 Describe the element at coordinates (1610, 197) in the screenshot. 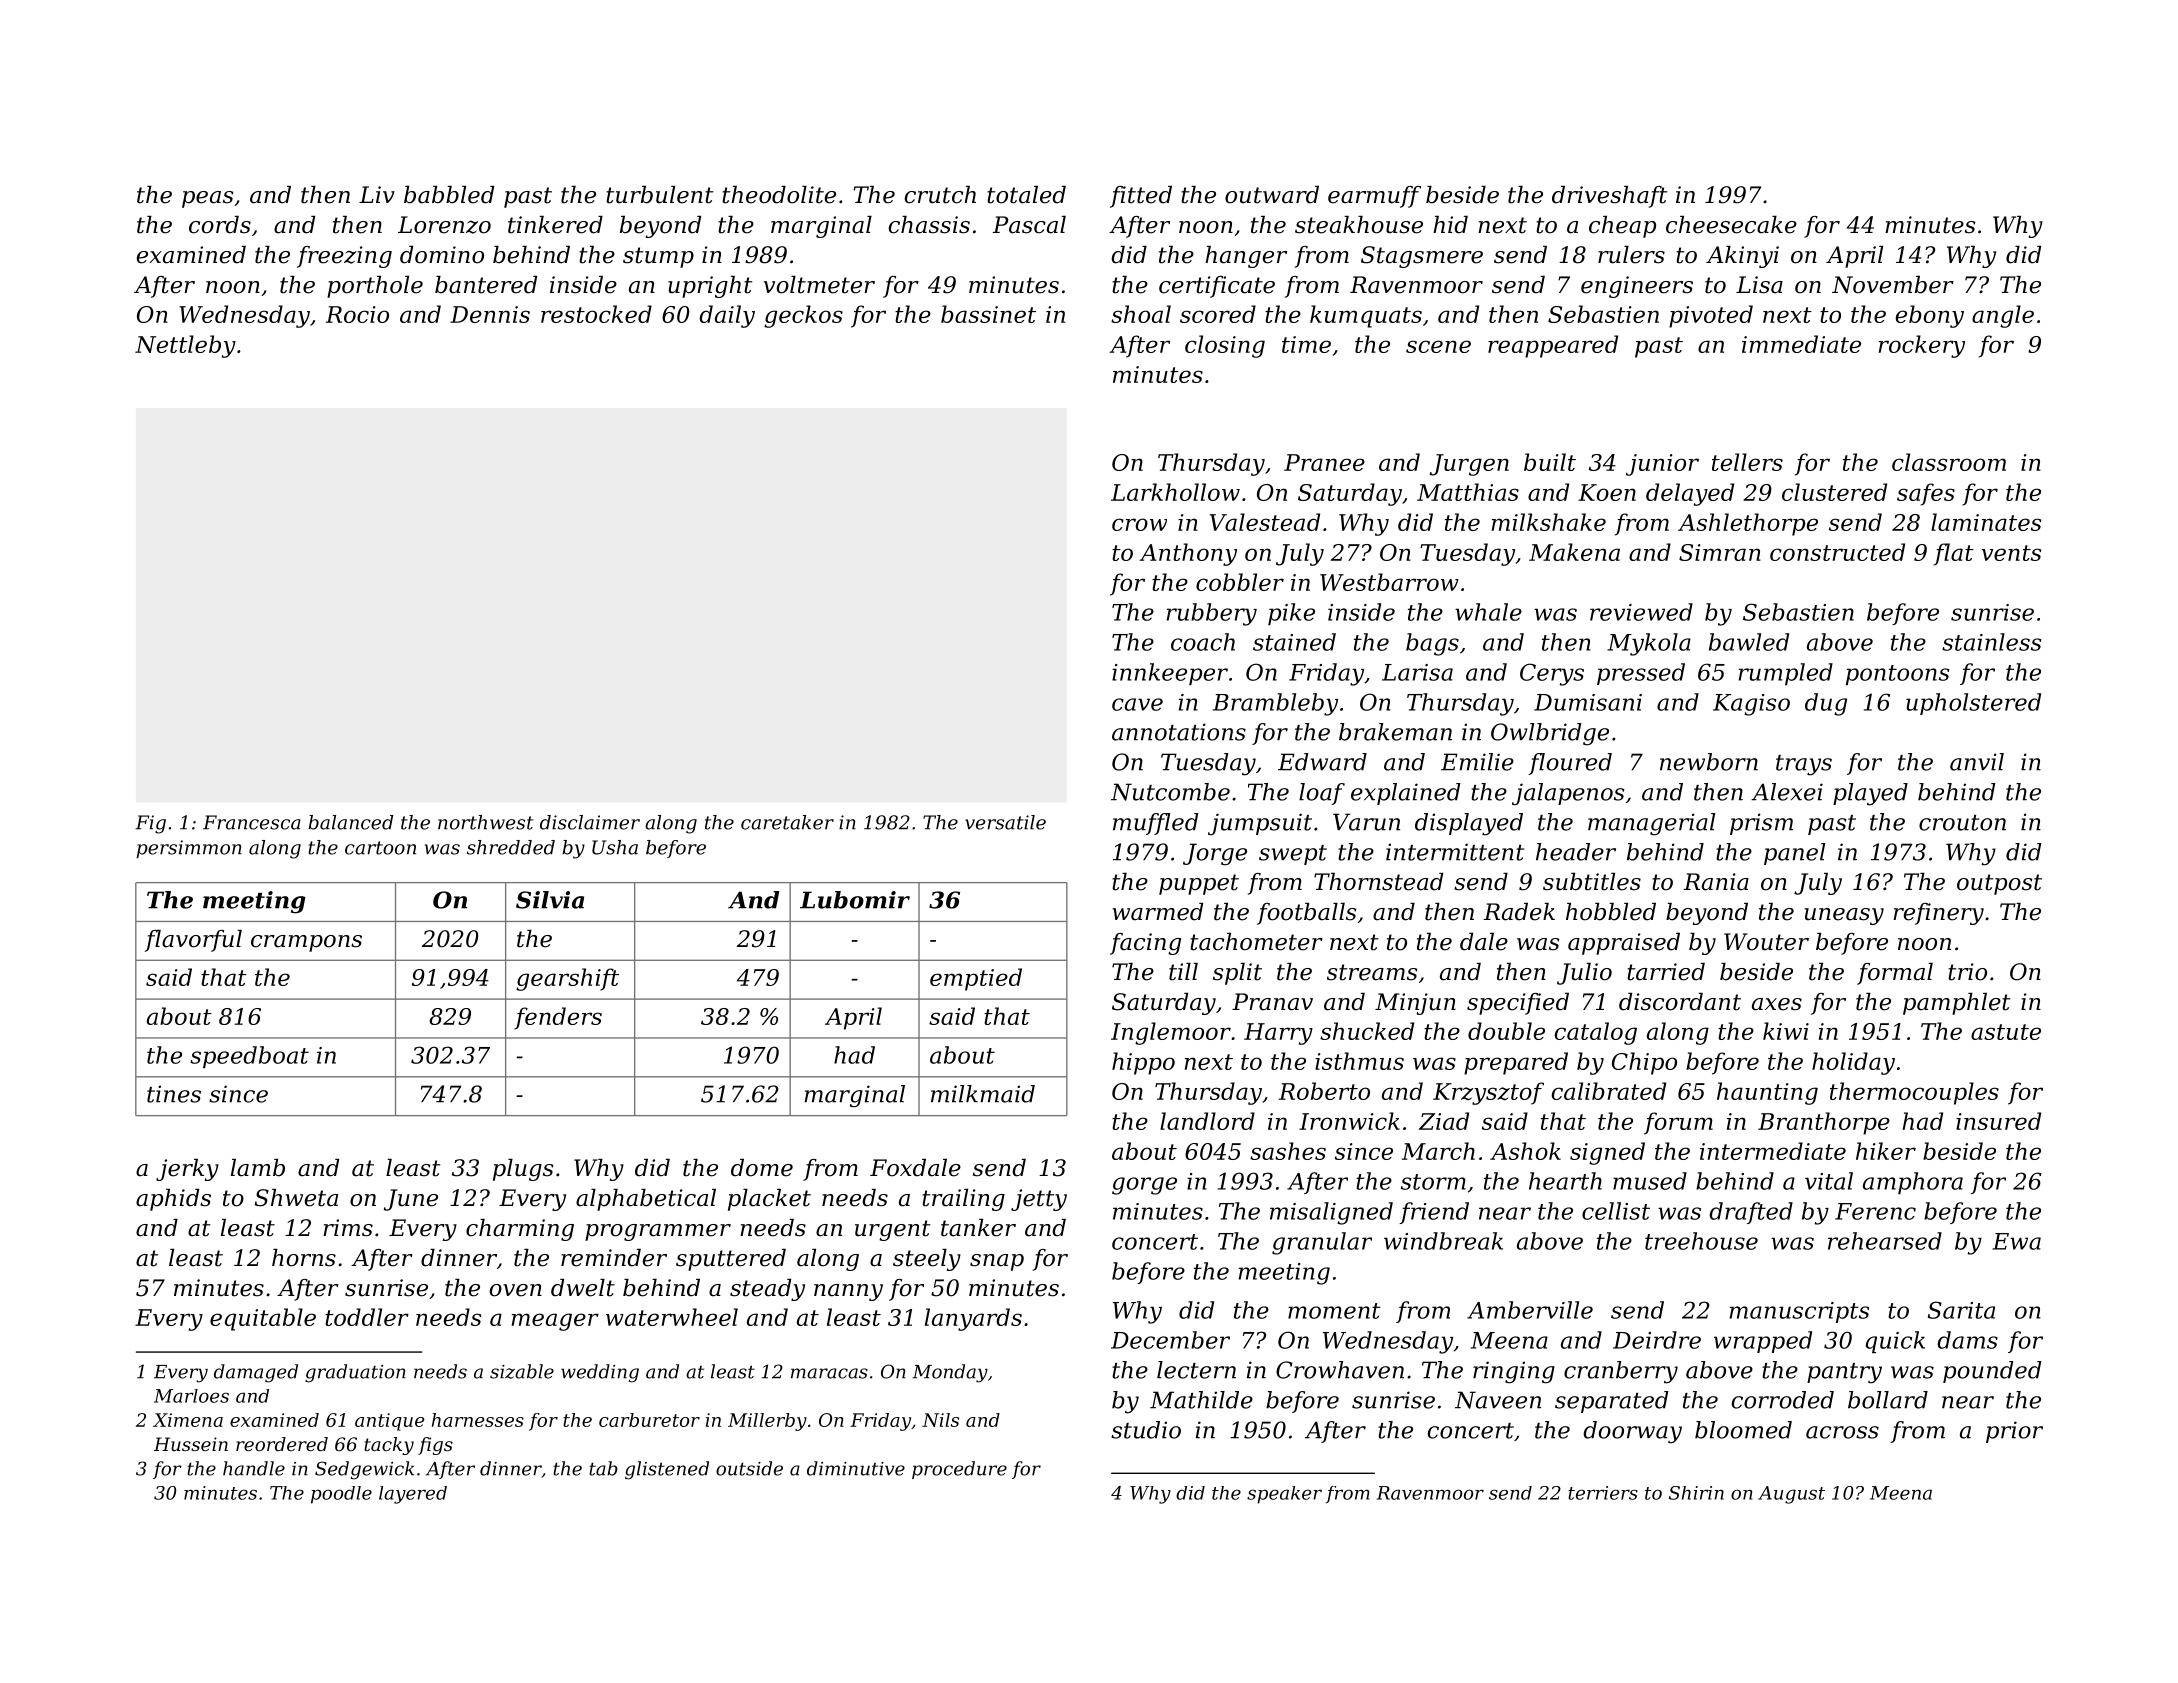

I see `driveshaft` at that location.
